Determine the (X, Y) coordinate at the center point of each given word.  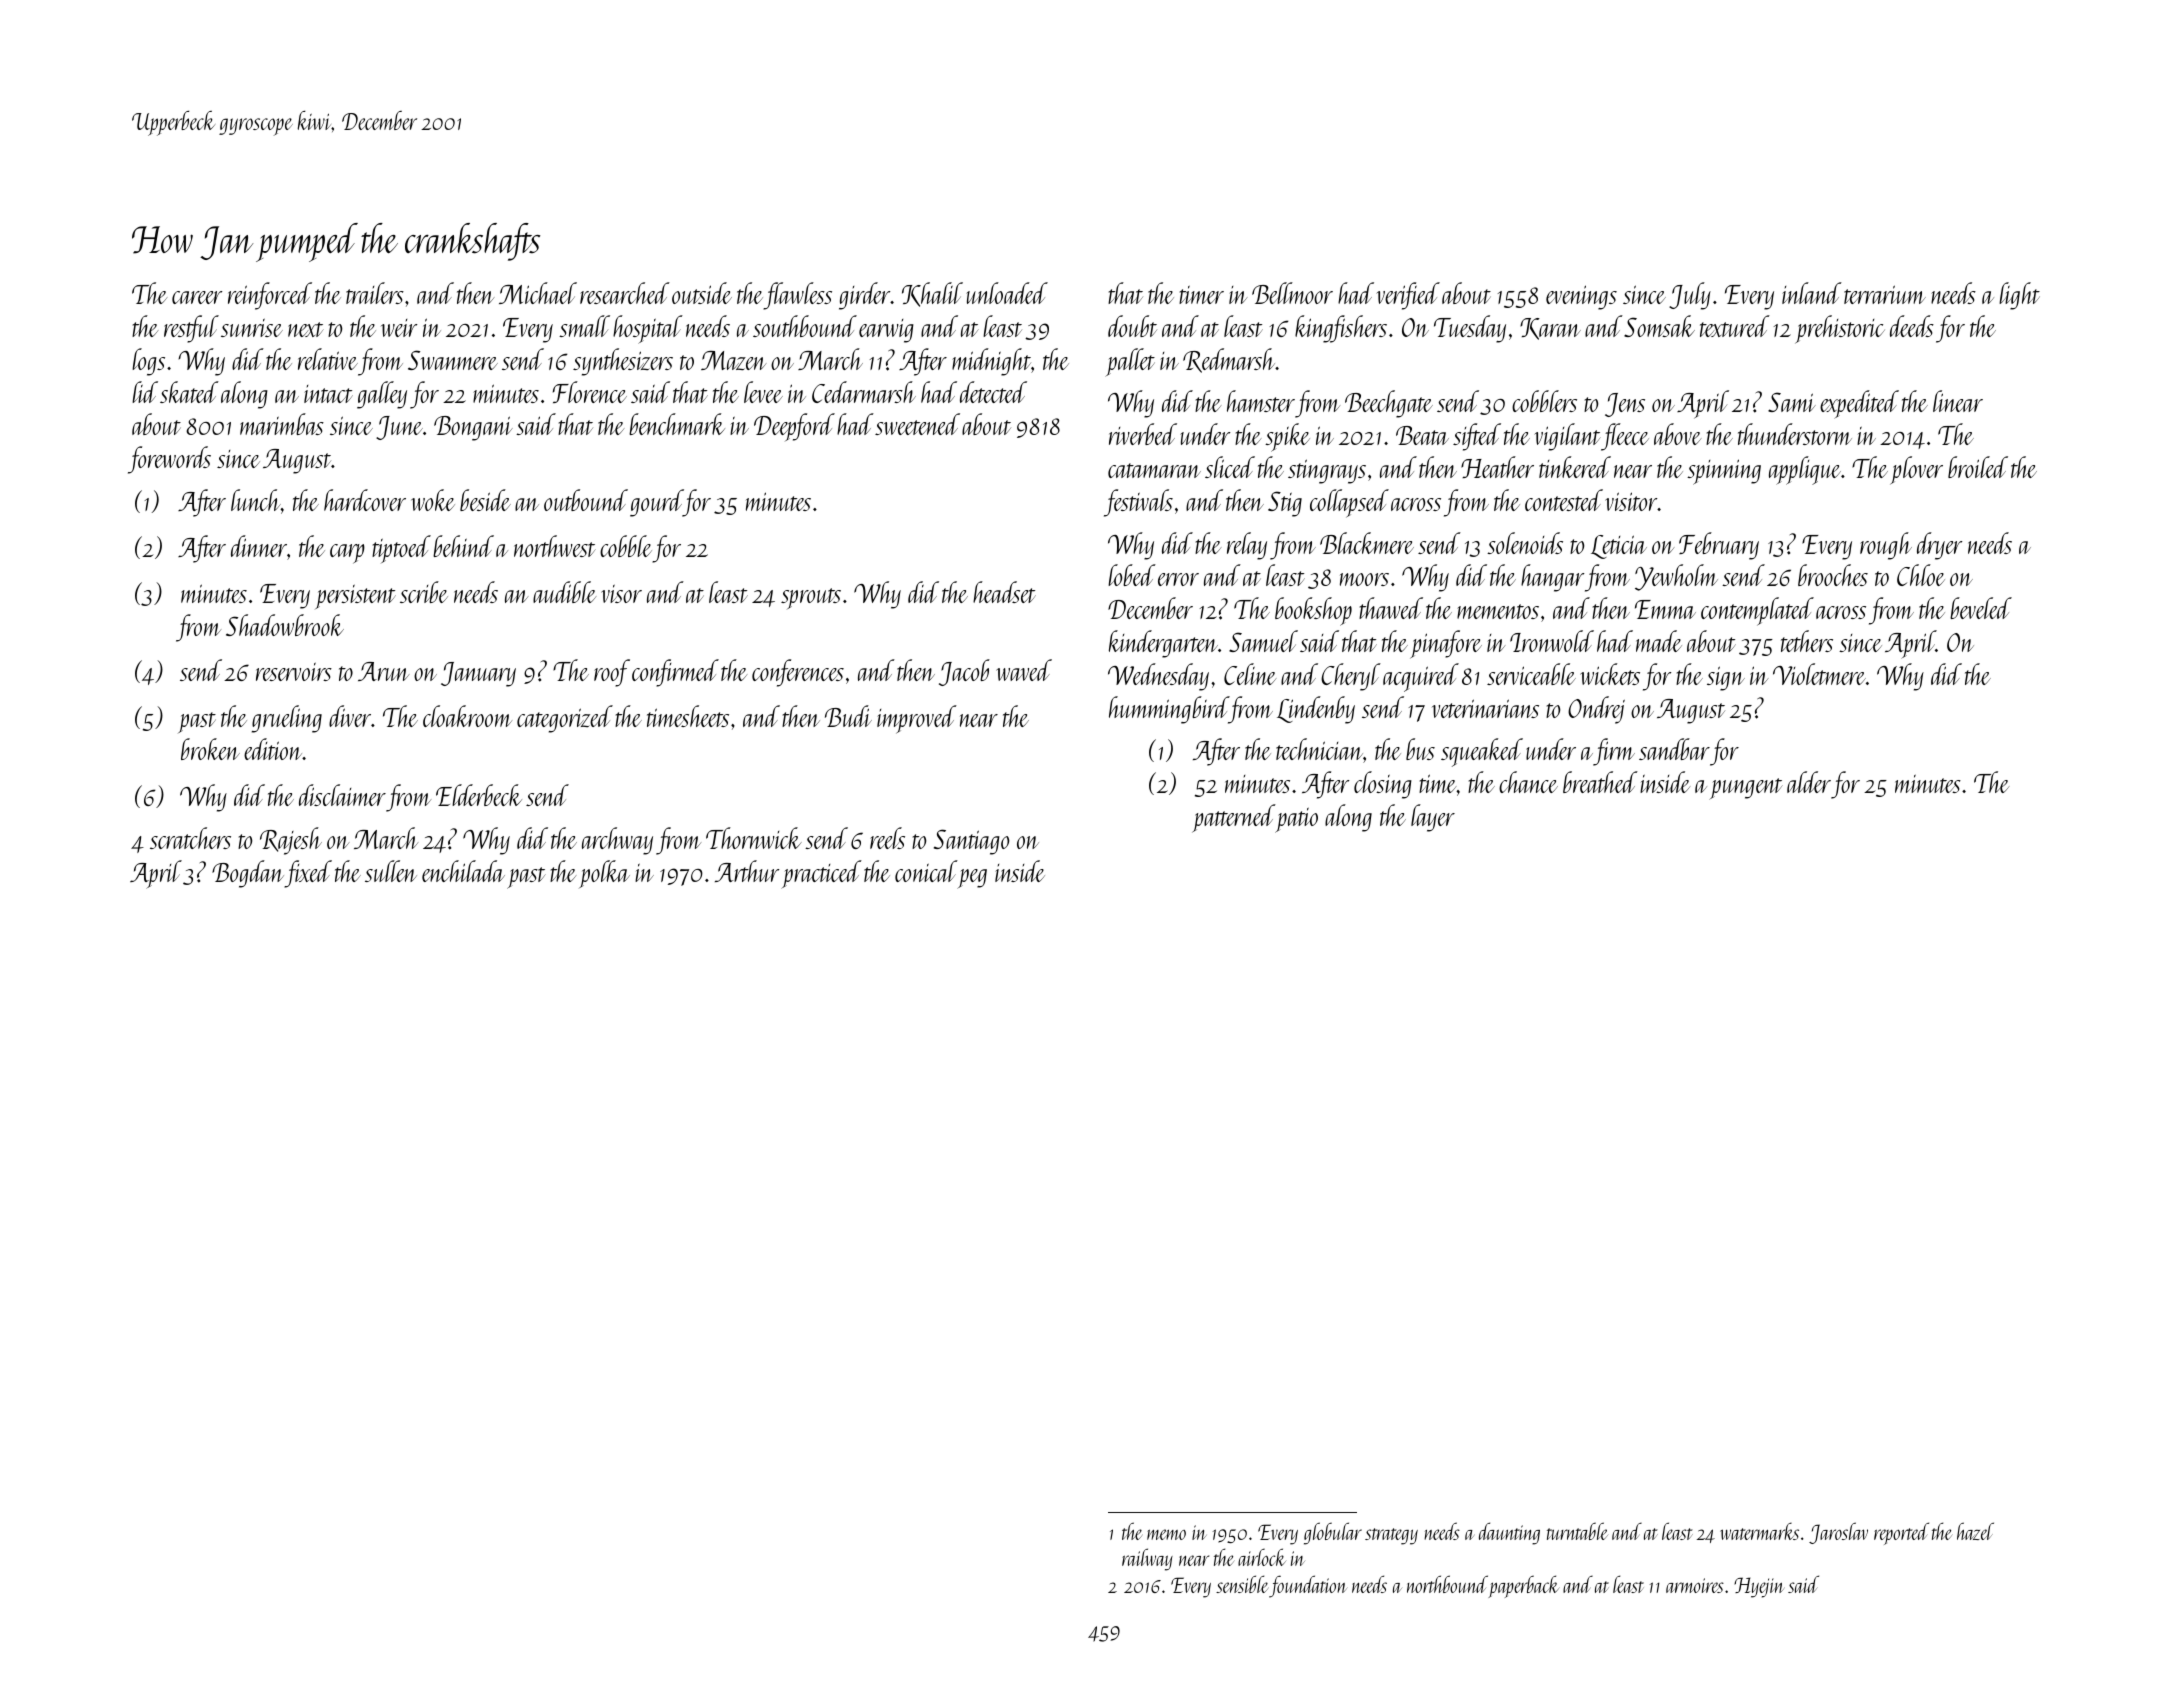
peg (972, 878)
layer (1433, 818)
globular (1333, 1533)
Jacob (964, 672)
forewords (169, 460)
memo (1166, 1534)
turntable (1577, 1531)
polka (604, 874)
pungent (1746, 789)
